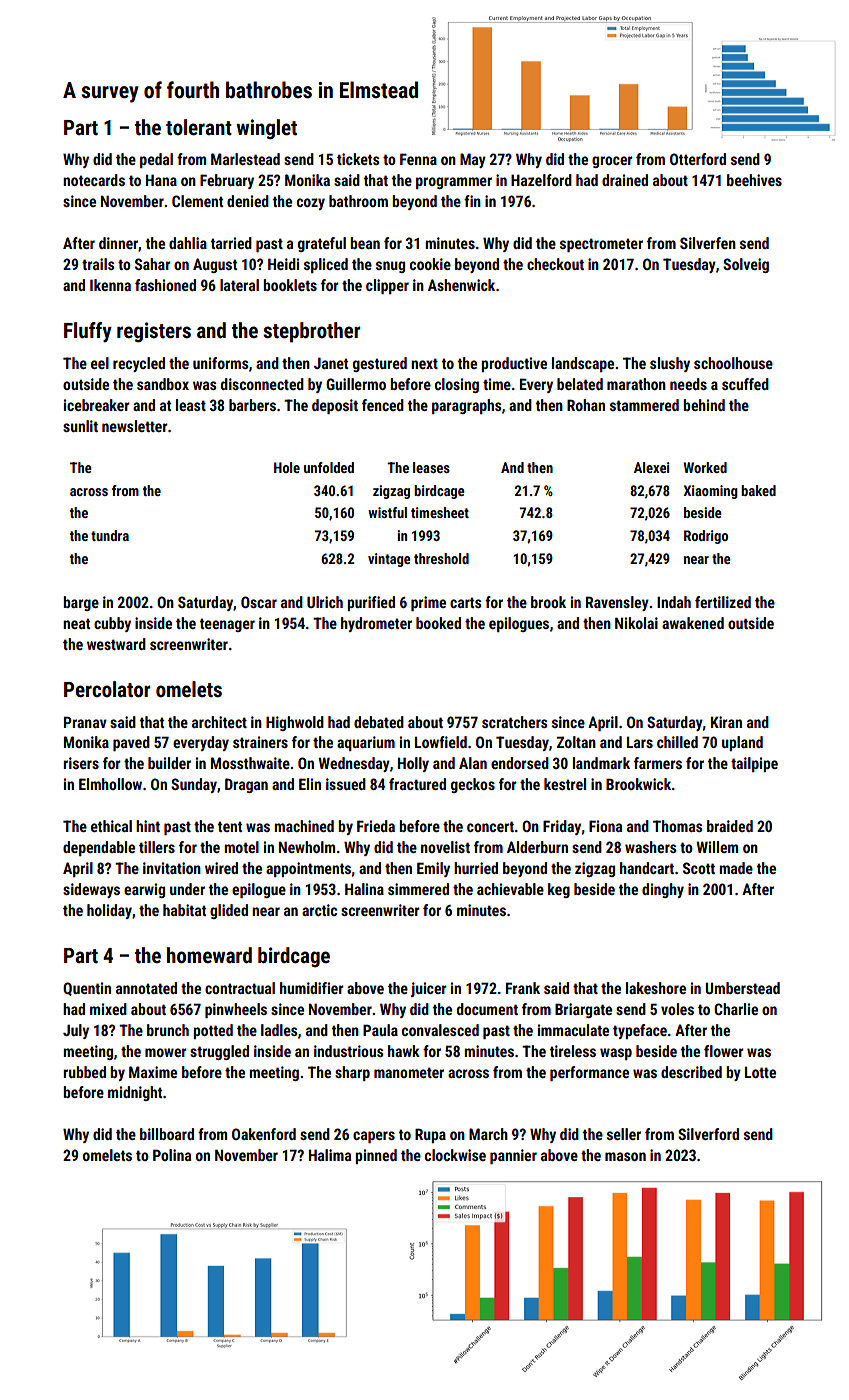  Describe the element at coordinates (98, 264) in the image. I see `trails` at that location.
